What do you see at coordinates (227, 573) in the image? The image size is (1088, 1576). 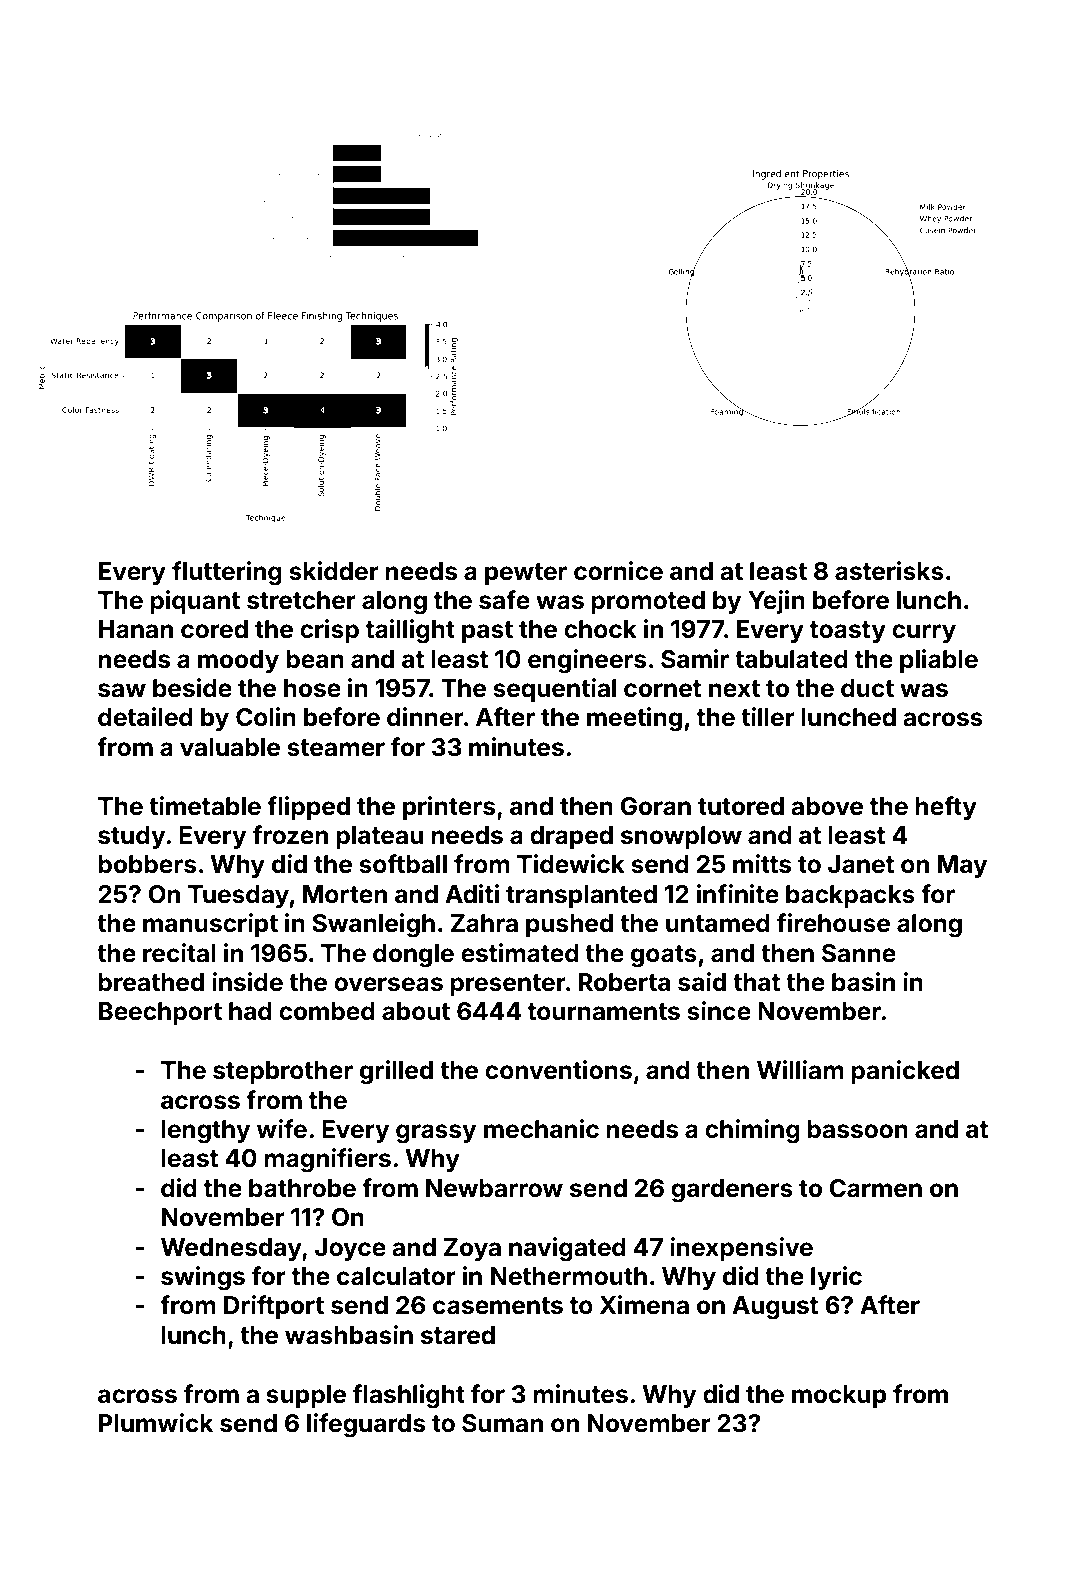 I see `fluttering` at bounding box center [227, 573].
